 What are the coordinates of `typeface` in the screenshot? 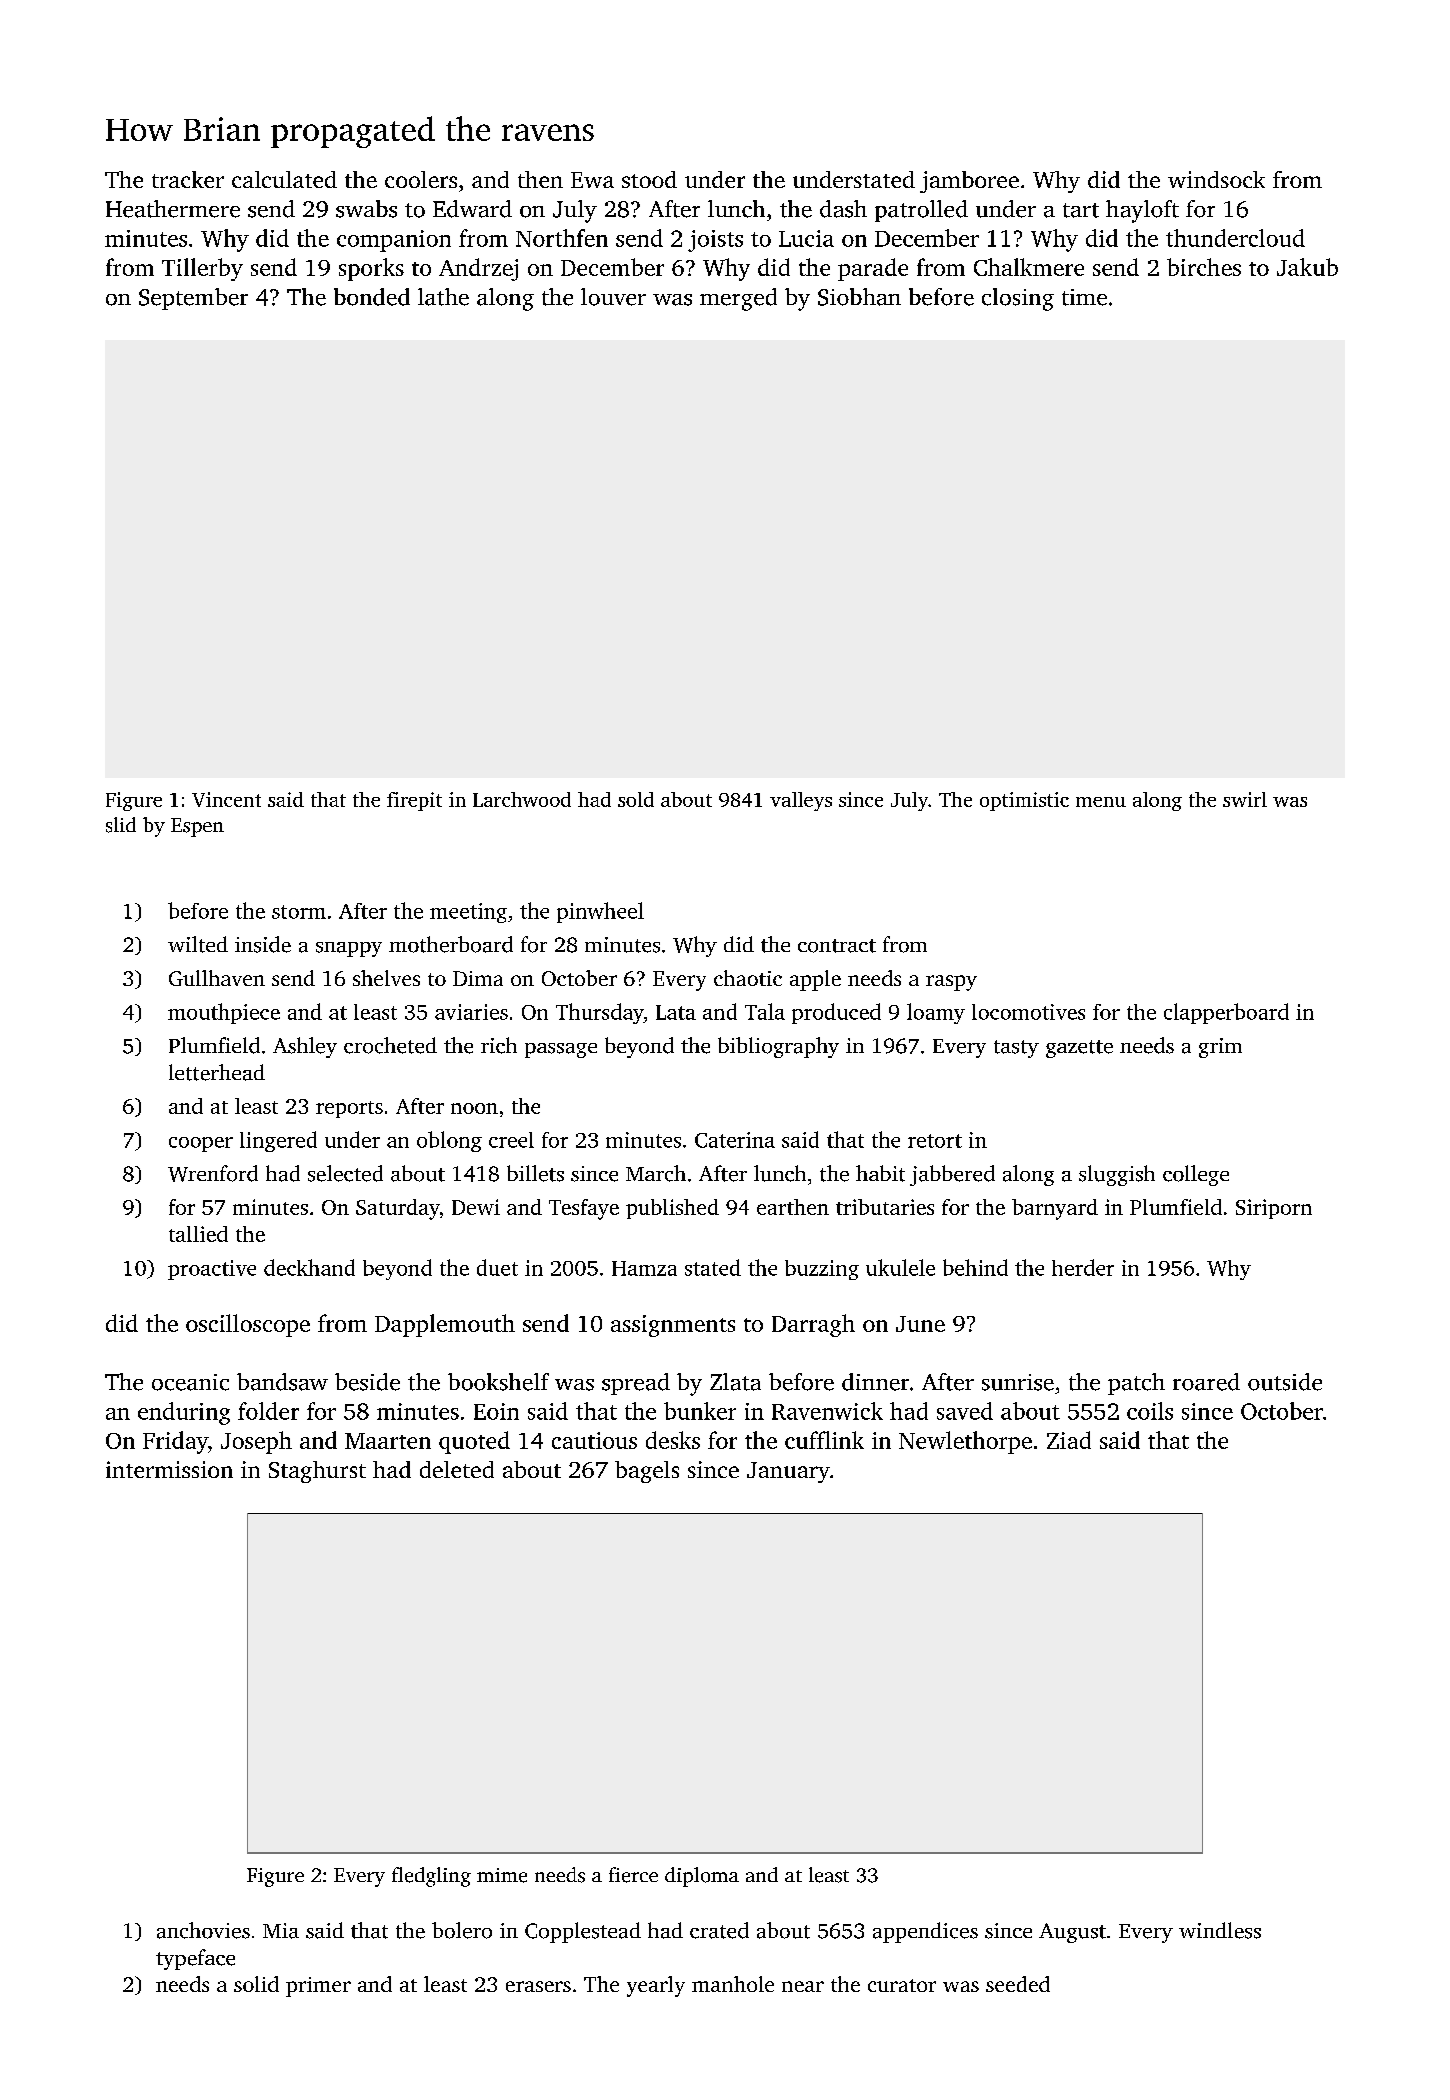 It's located at (195, 1959).
